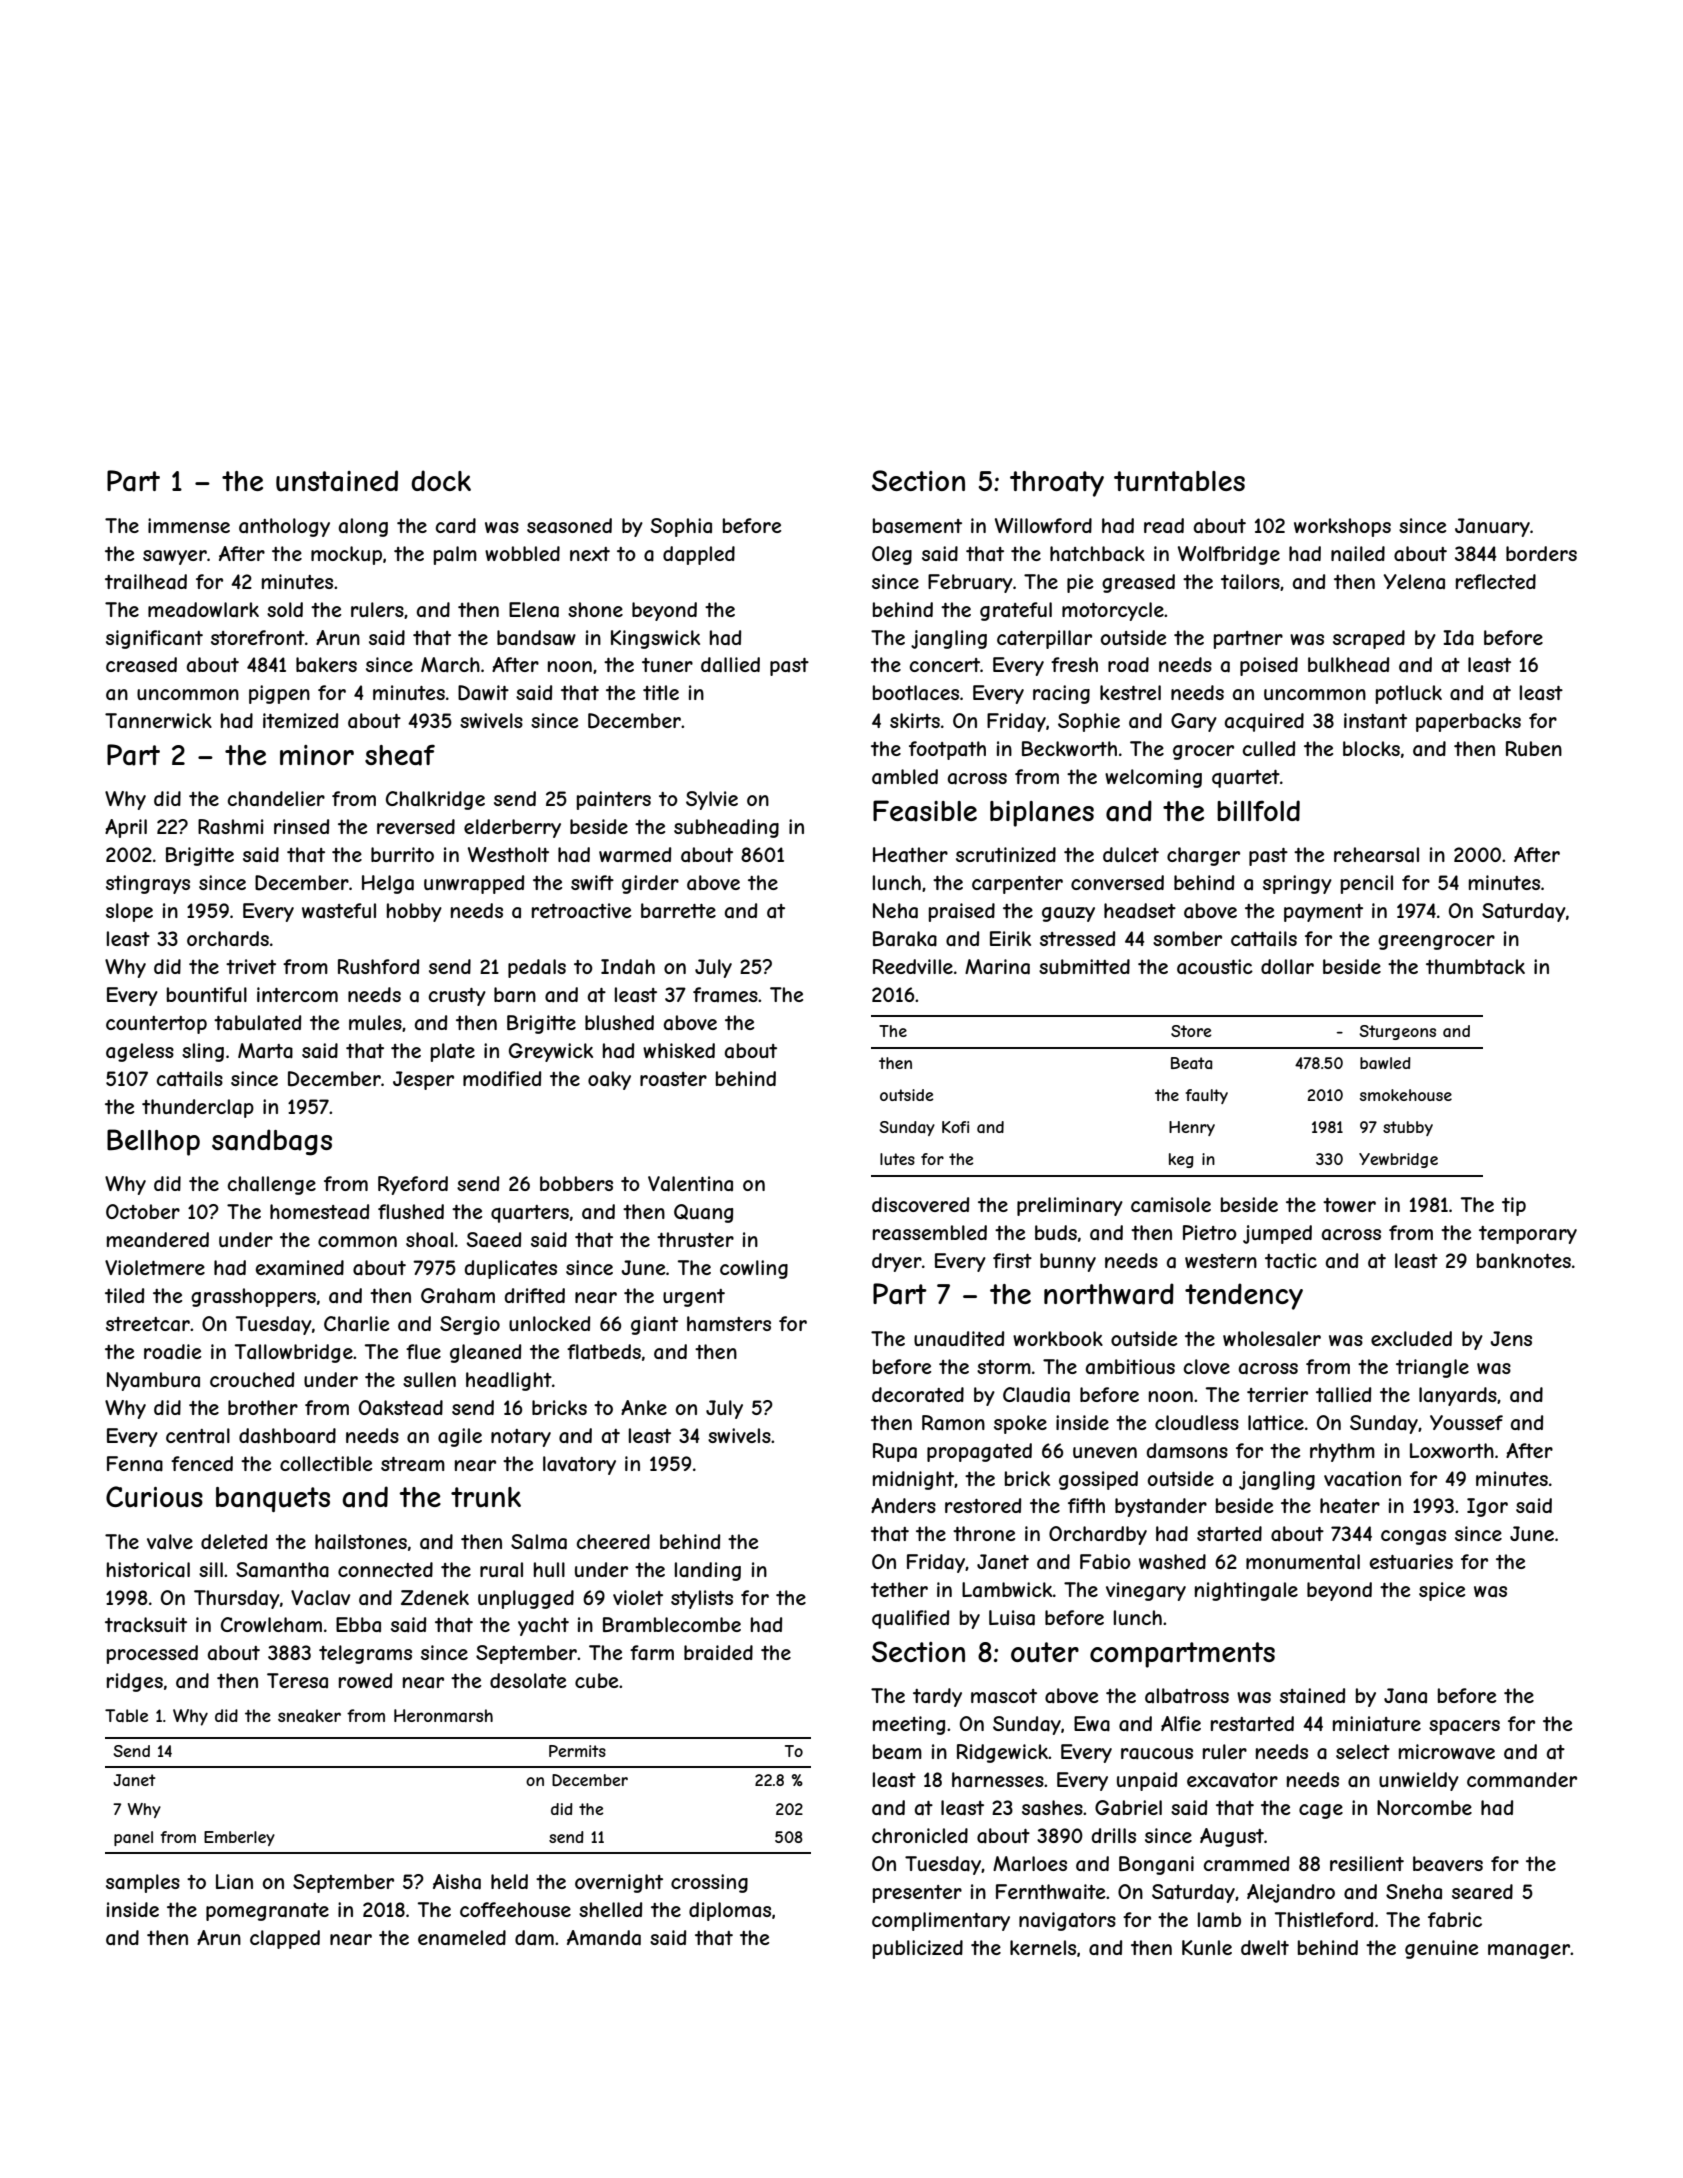  I want to click on Eirik, so click(1010, 938).
